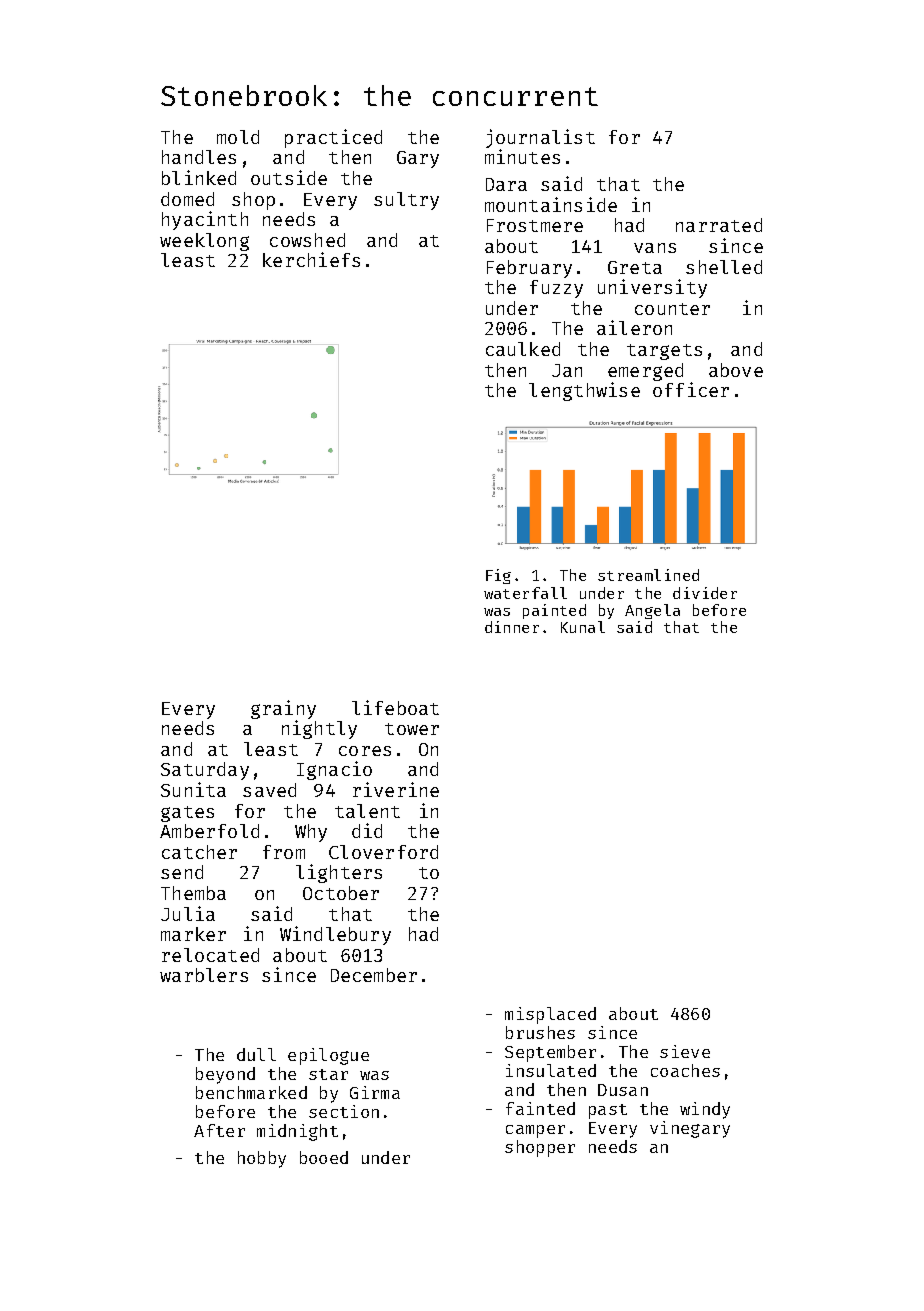 This screenshot has width=924, height=1311. I want to click on grainy, so click(283, 709).
